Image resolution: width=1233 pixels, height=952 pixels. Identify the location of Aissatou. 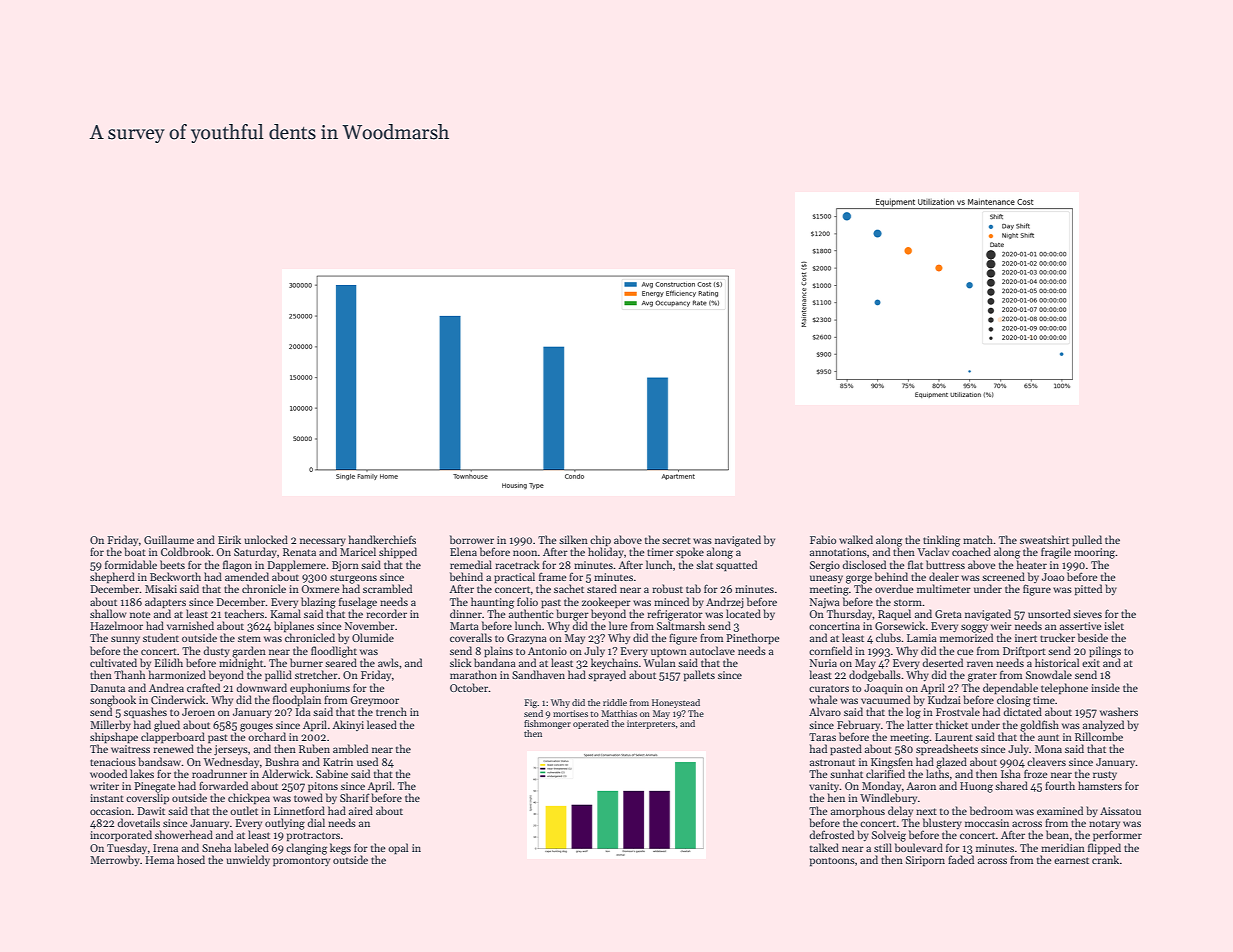
(1120, 811).
